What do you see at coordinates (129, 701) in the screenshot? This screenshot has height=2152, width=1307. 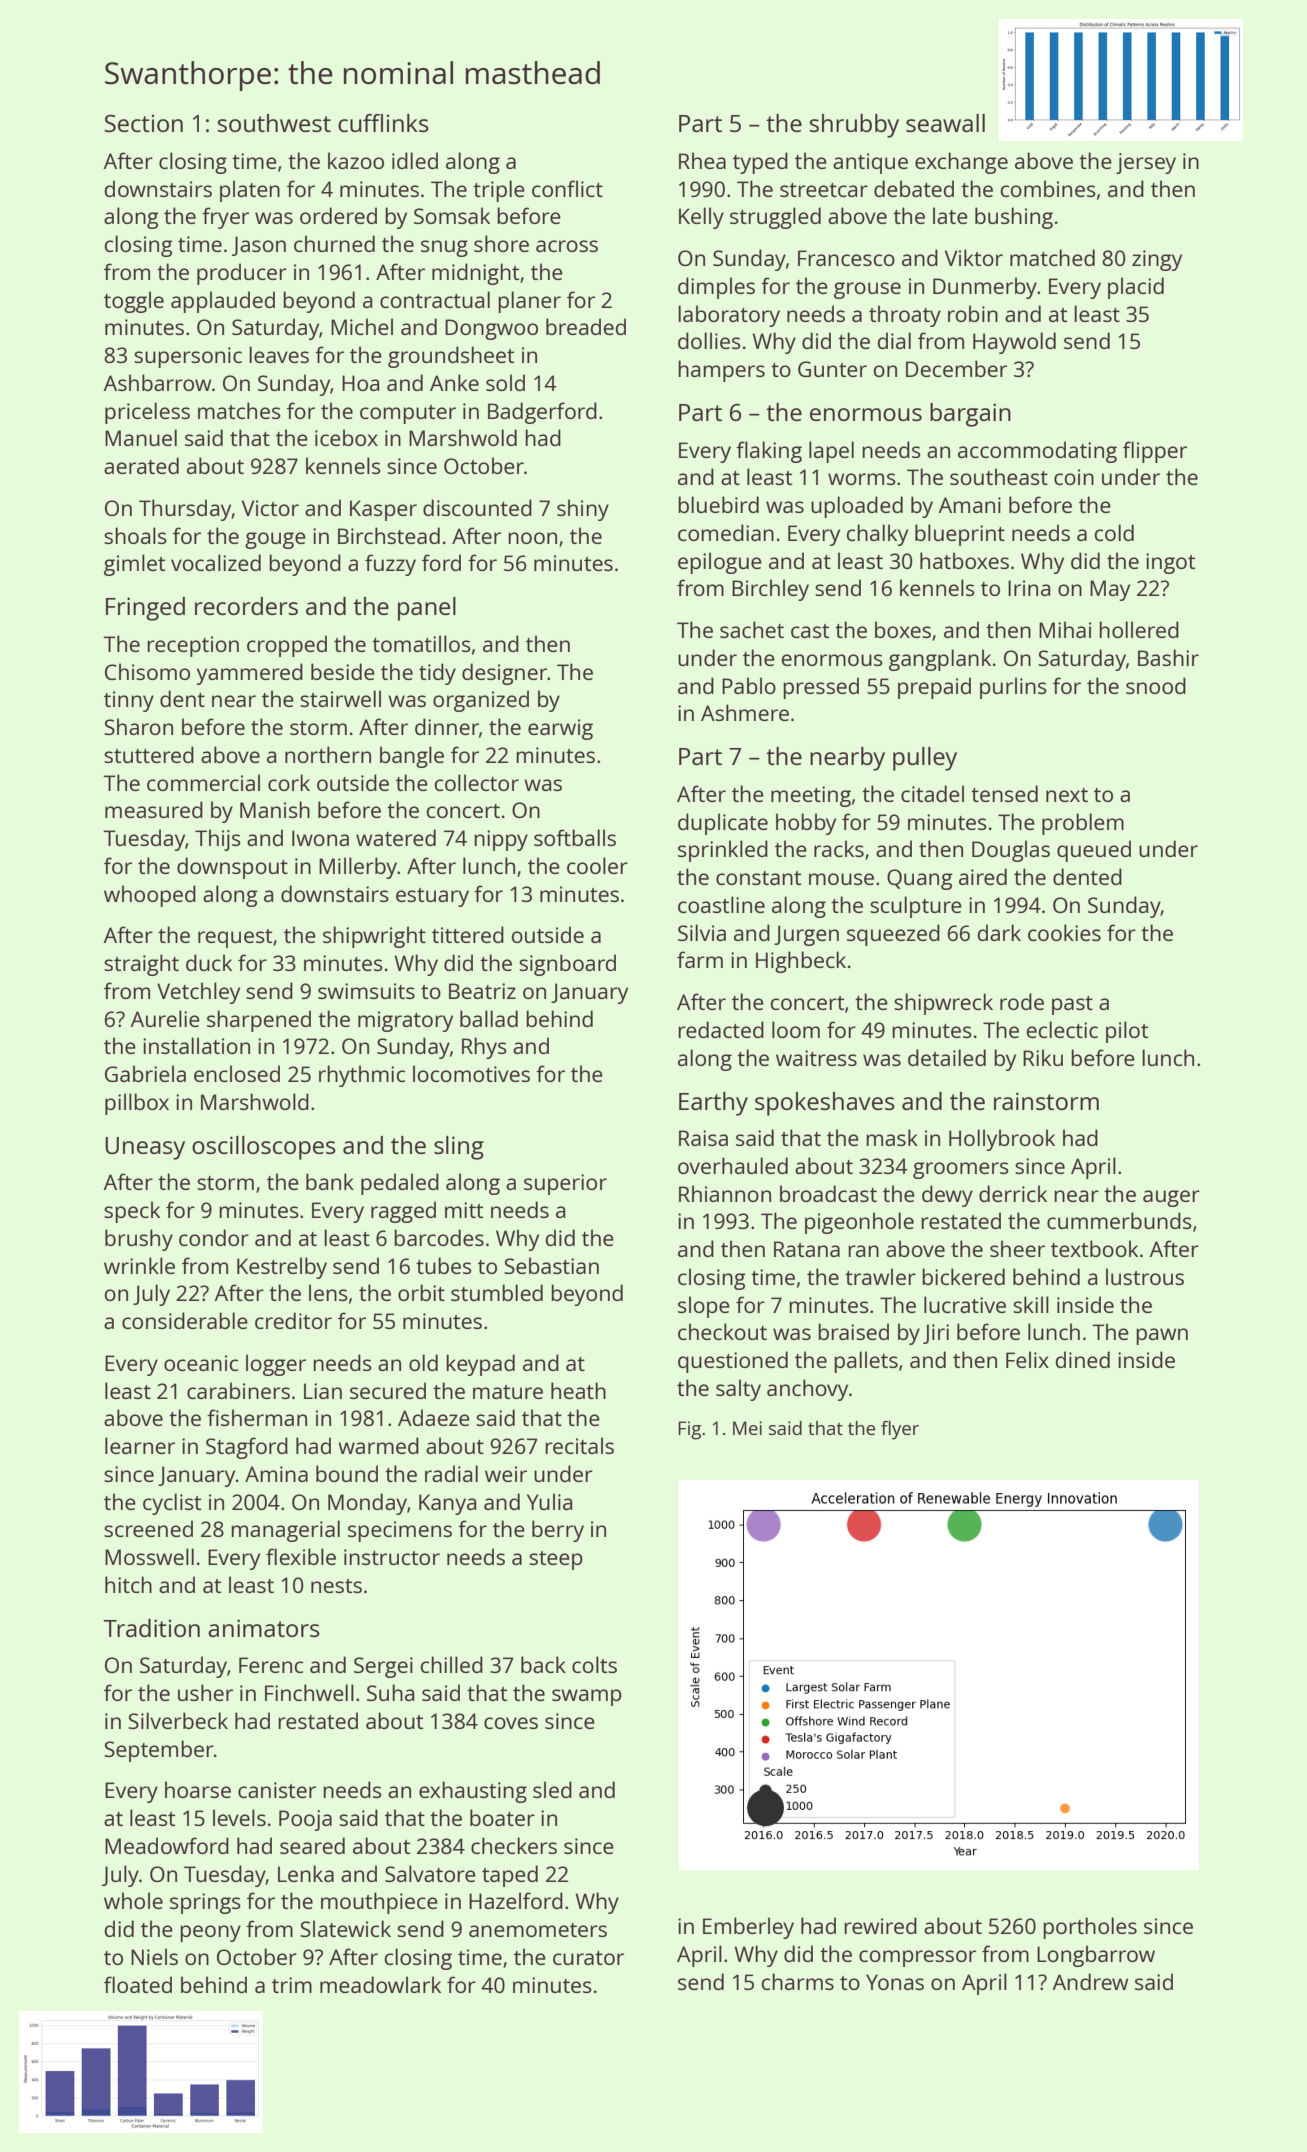 I see `tinny` at bounding box center [129, 701].
